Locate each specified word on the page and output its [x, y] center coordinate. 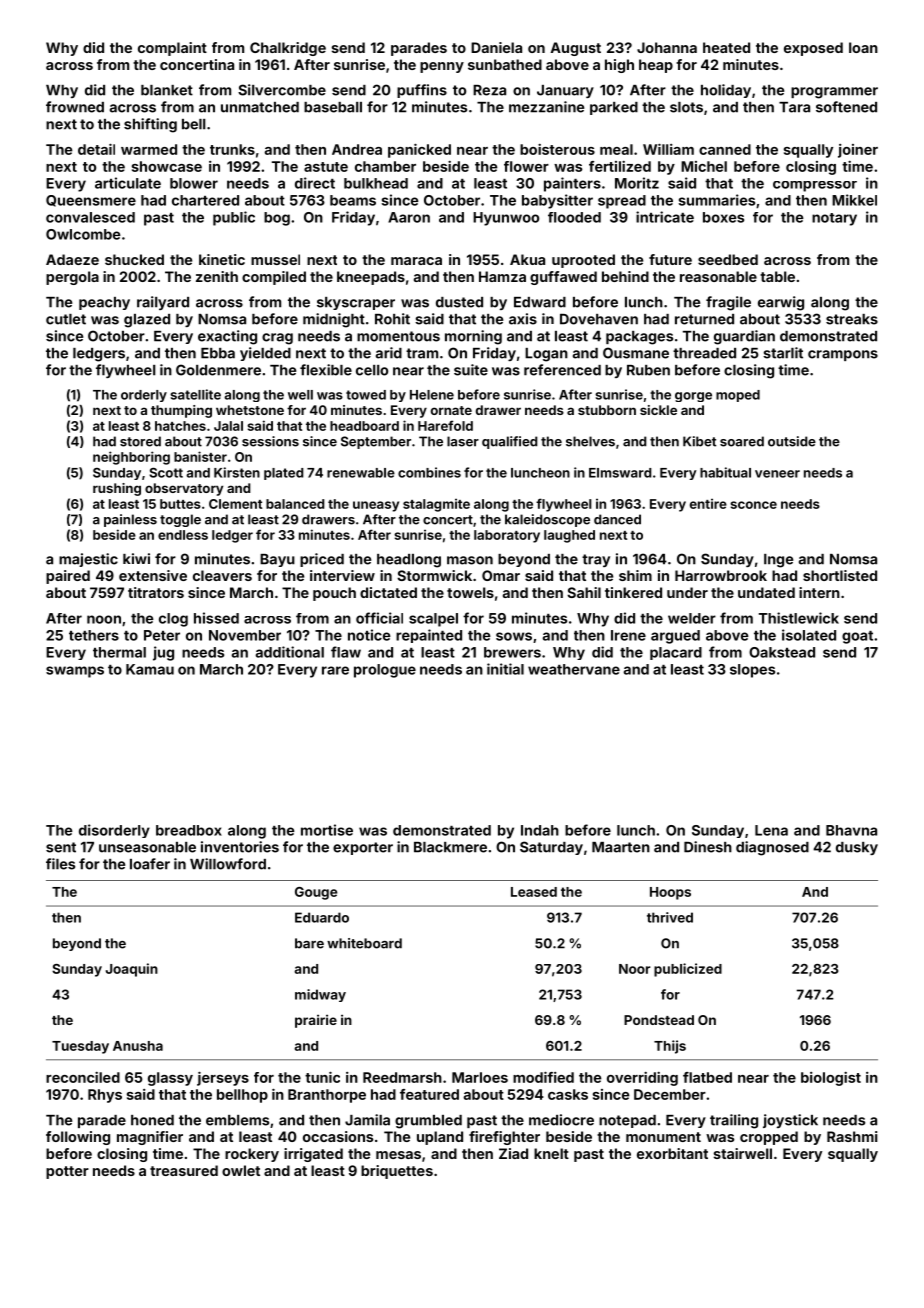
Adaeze [72, 259]
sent [61, 847]
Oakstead [782, 652]
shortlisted [840, 575]
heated [726, 47]
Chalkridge [288, 49]
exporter [363, 848]
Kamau [150, 669]
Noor [635, 969]
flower [526, 166]
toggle [180, 520]
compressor [815, 186]
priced [322, 560]
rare [335, 670]
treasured [184, 1170]
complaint [172, 49]
